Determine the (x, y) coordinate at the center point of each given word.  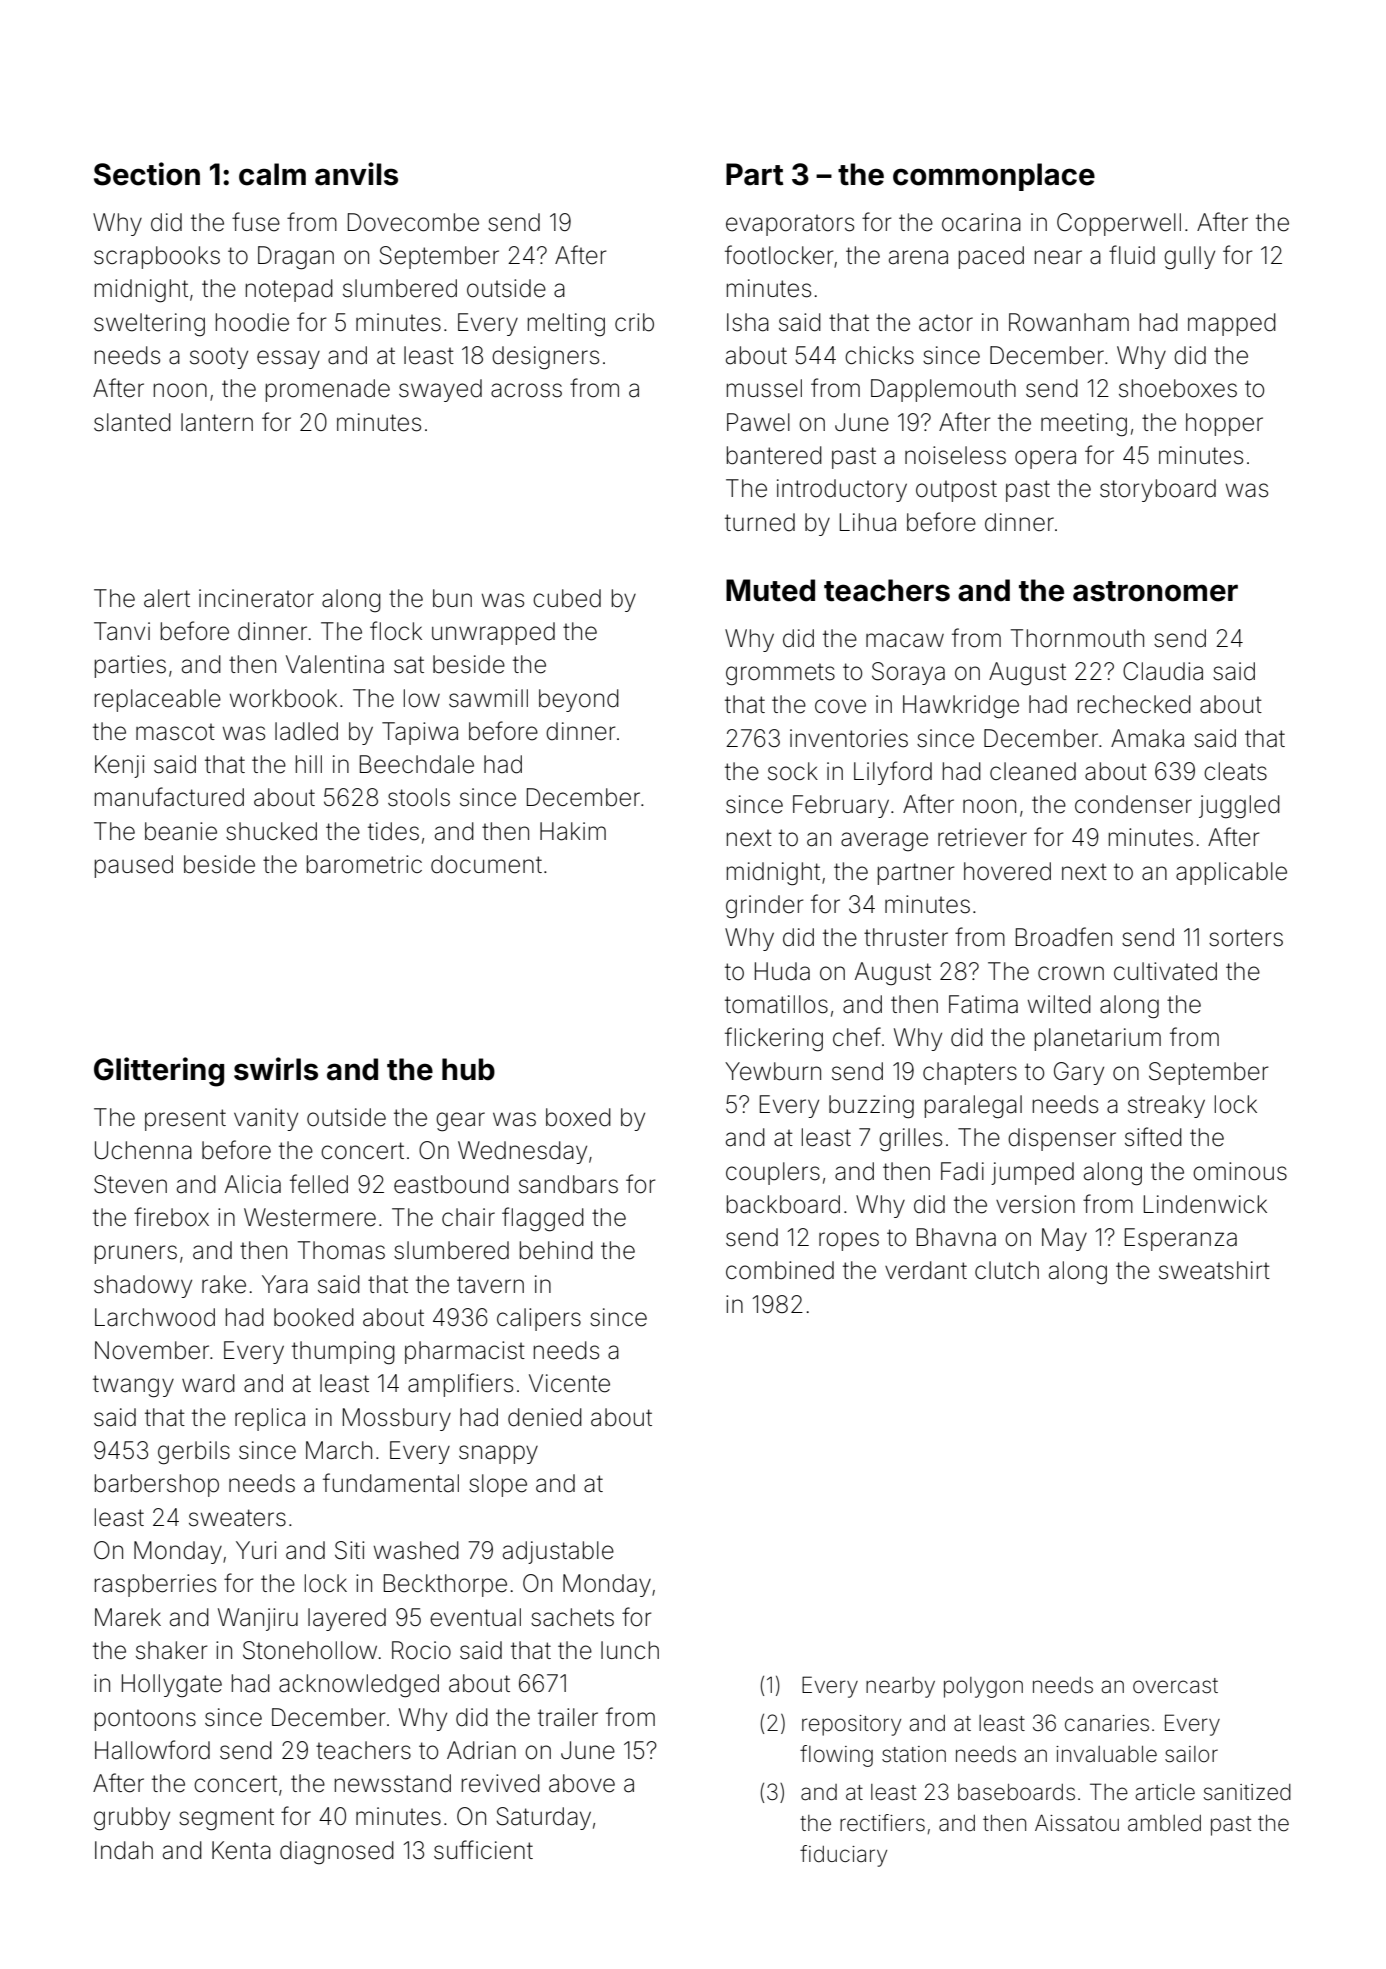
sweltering (149, 325)
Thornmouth (1077, 638)
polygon (983, 1687)
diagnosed (337, 1852)
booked (314, 1317)
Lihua (868, 522)
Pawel (758, 422)
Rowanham (1069, 322)
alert (167, 598)
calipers (539, 1319)
